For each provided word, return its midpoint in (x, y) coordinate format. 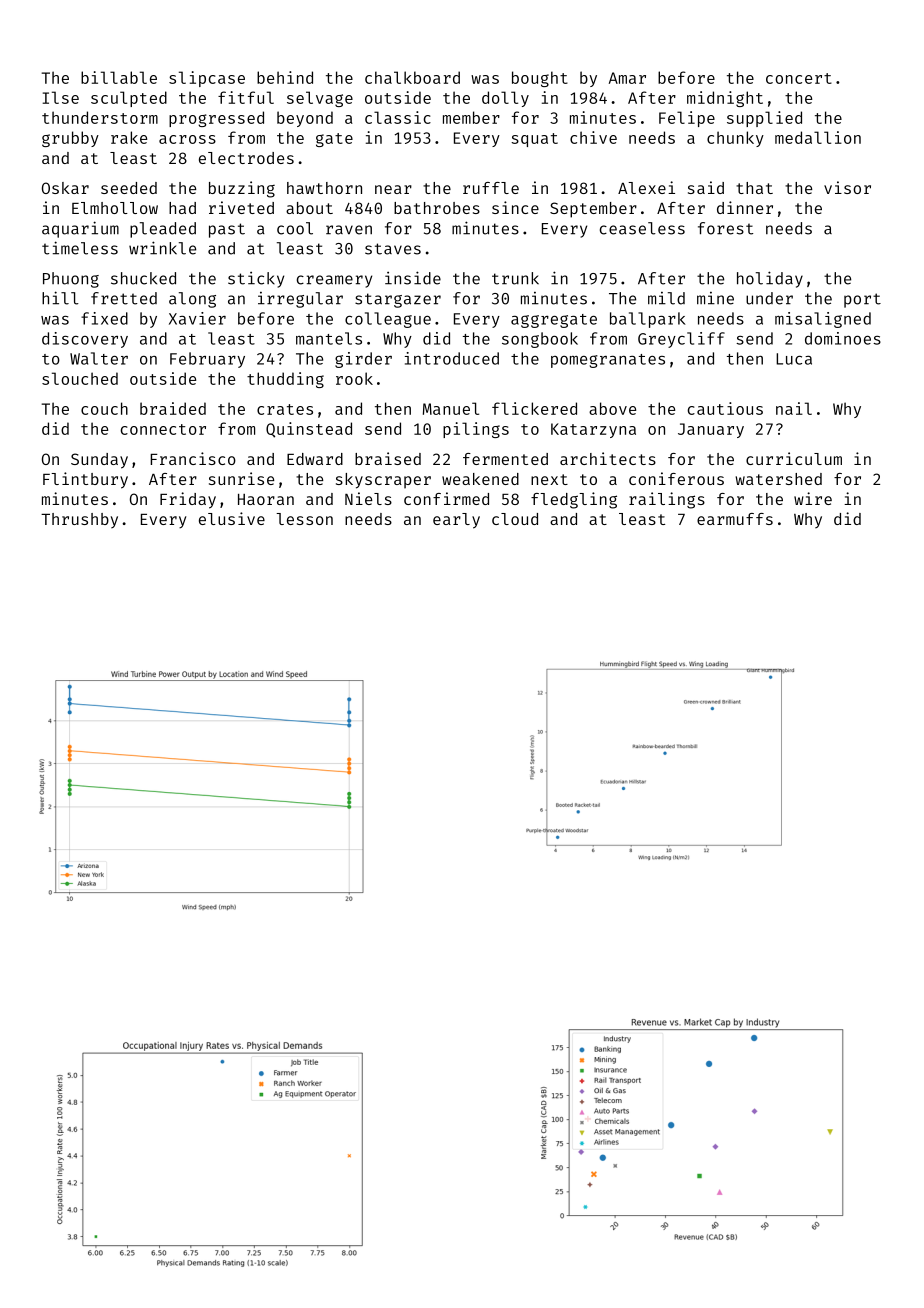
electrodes (246, 158)
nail (794, 408)
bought (540, 79)
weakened (480, 479)
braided (173, 408)
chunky (735, 139)
